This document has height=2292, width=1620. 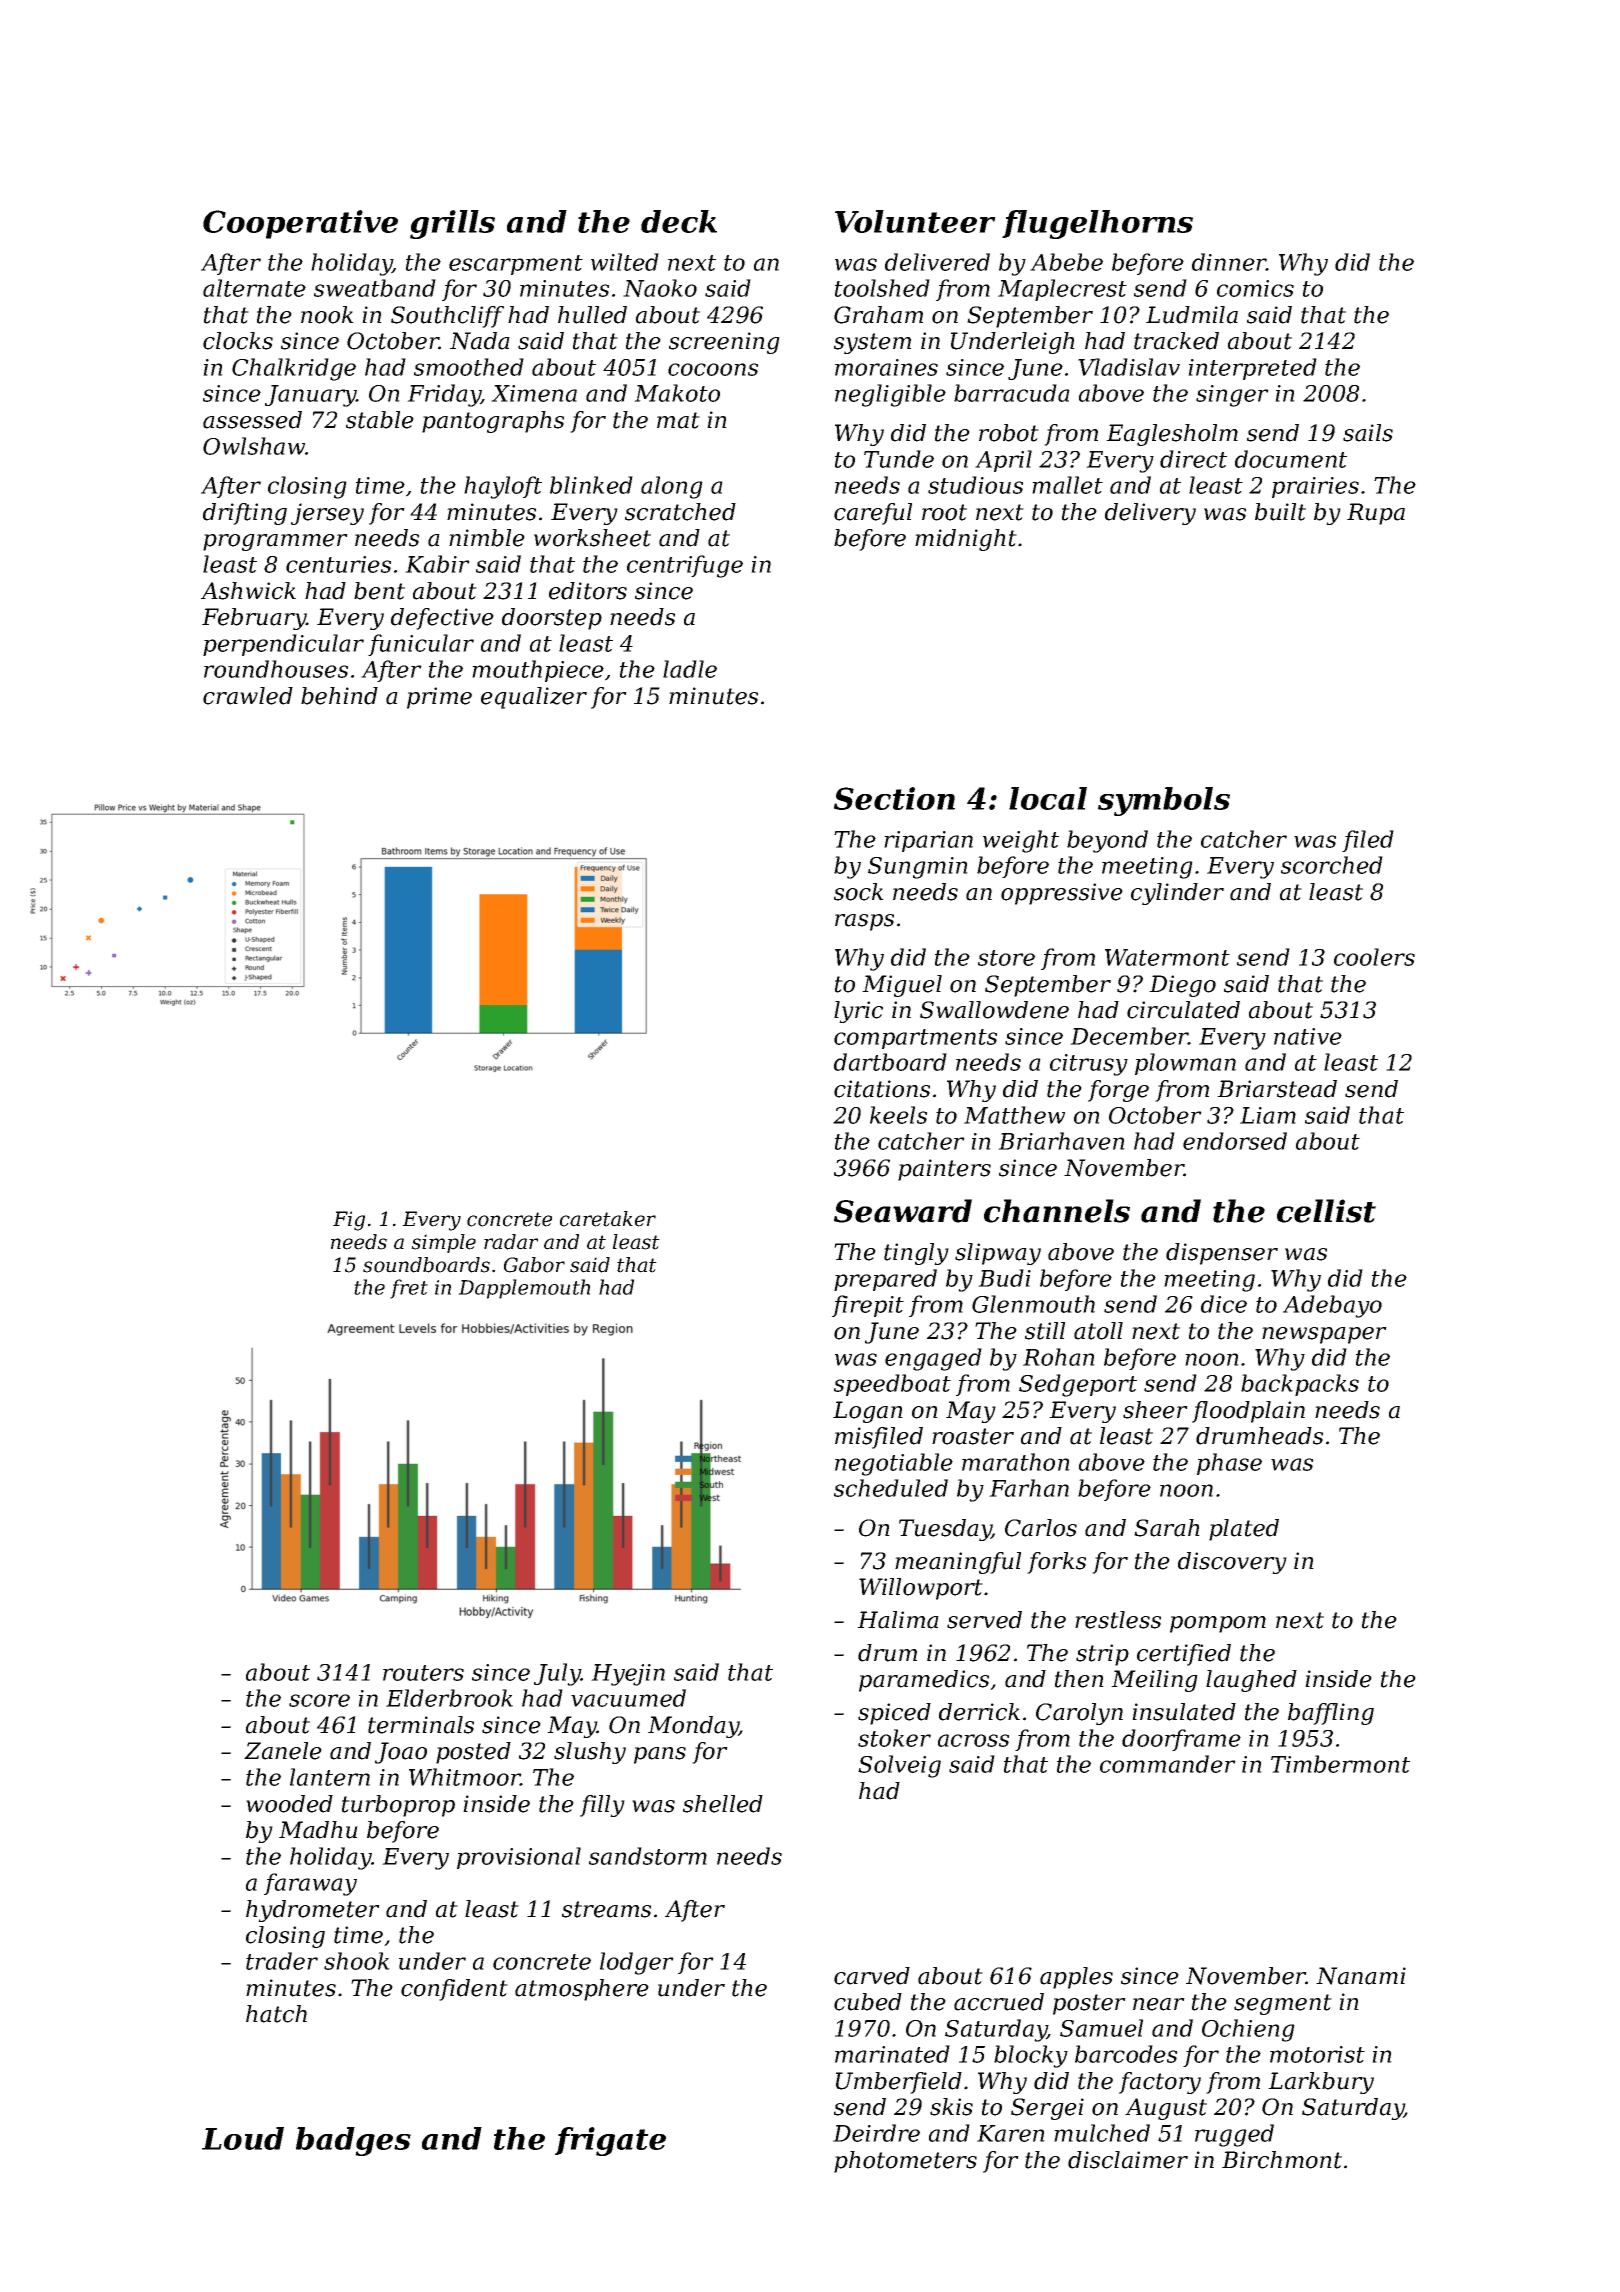 What do you see at coordinates (409, 1289) in the document?
I see `fret` at bounding box center [409, 1289].
